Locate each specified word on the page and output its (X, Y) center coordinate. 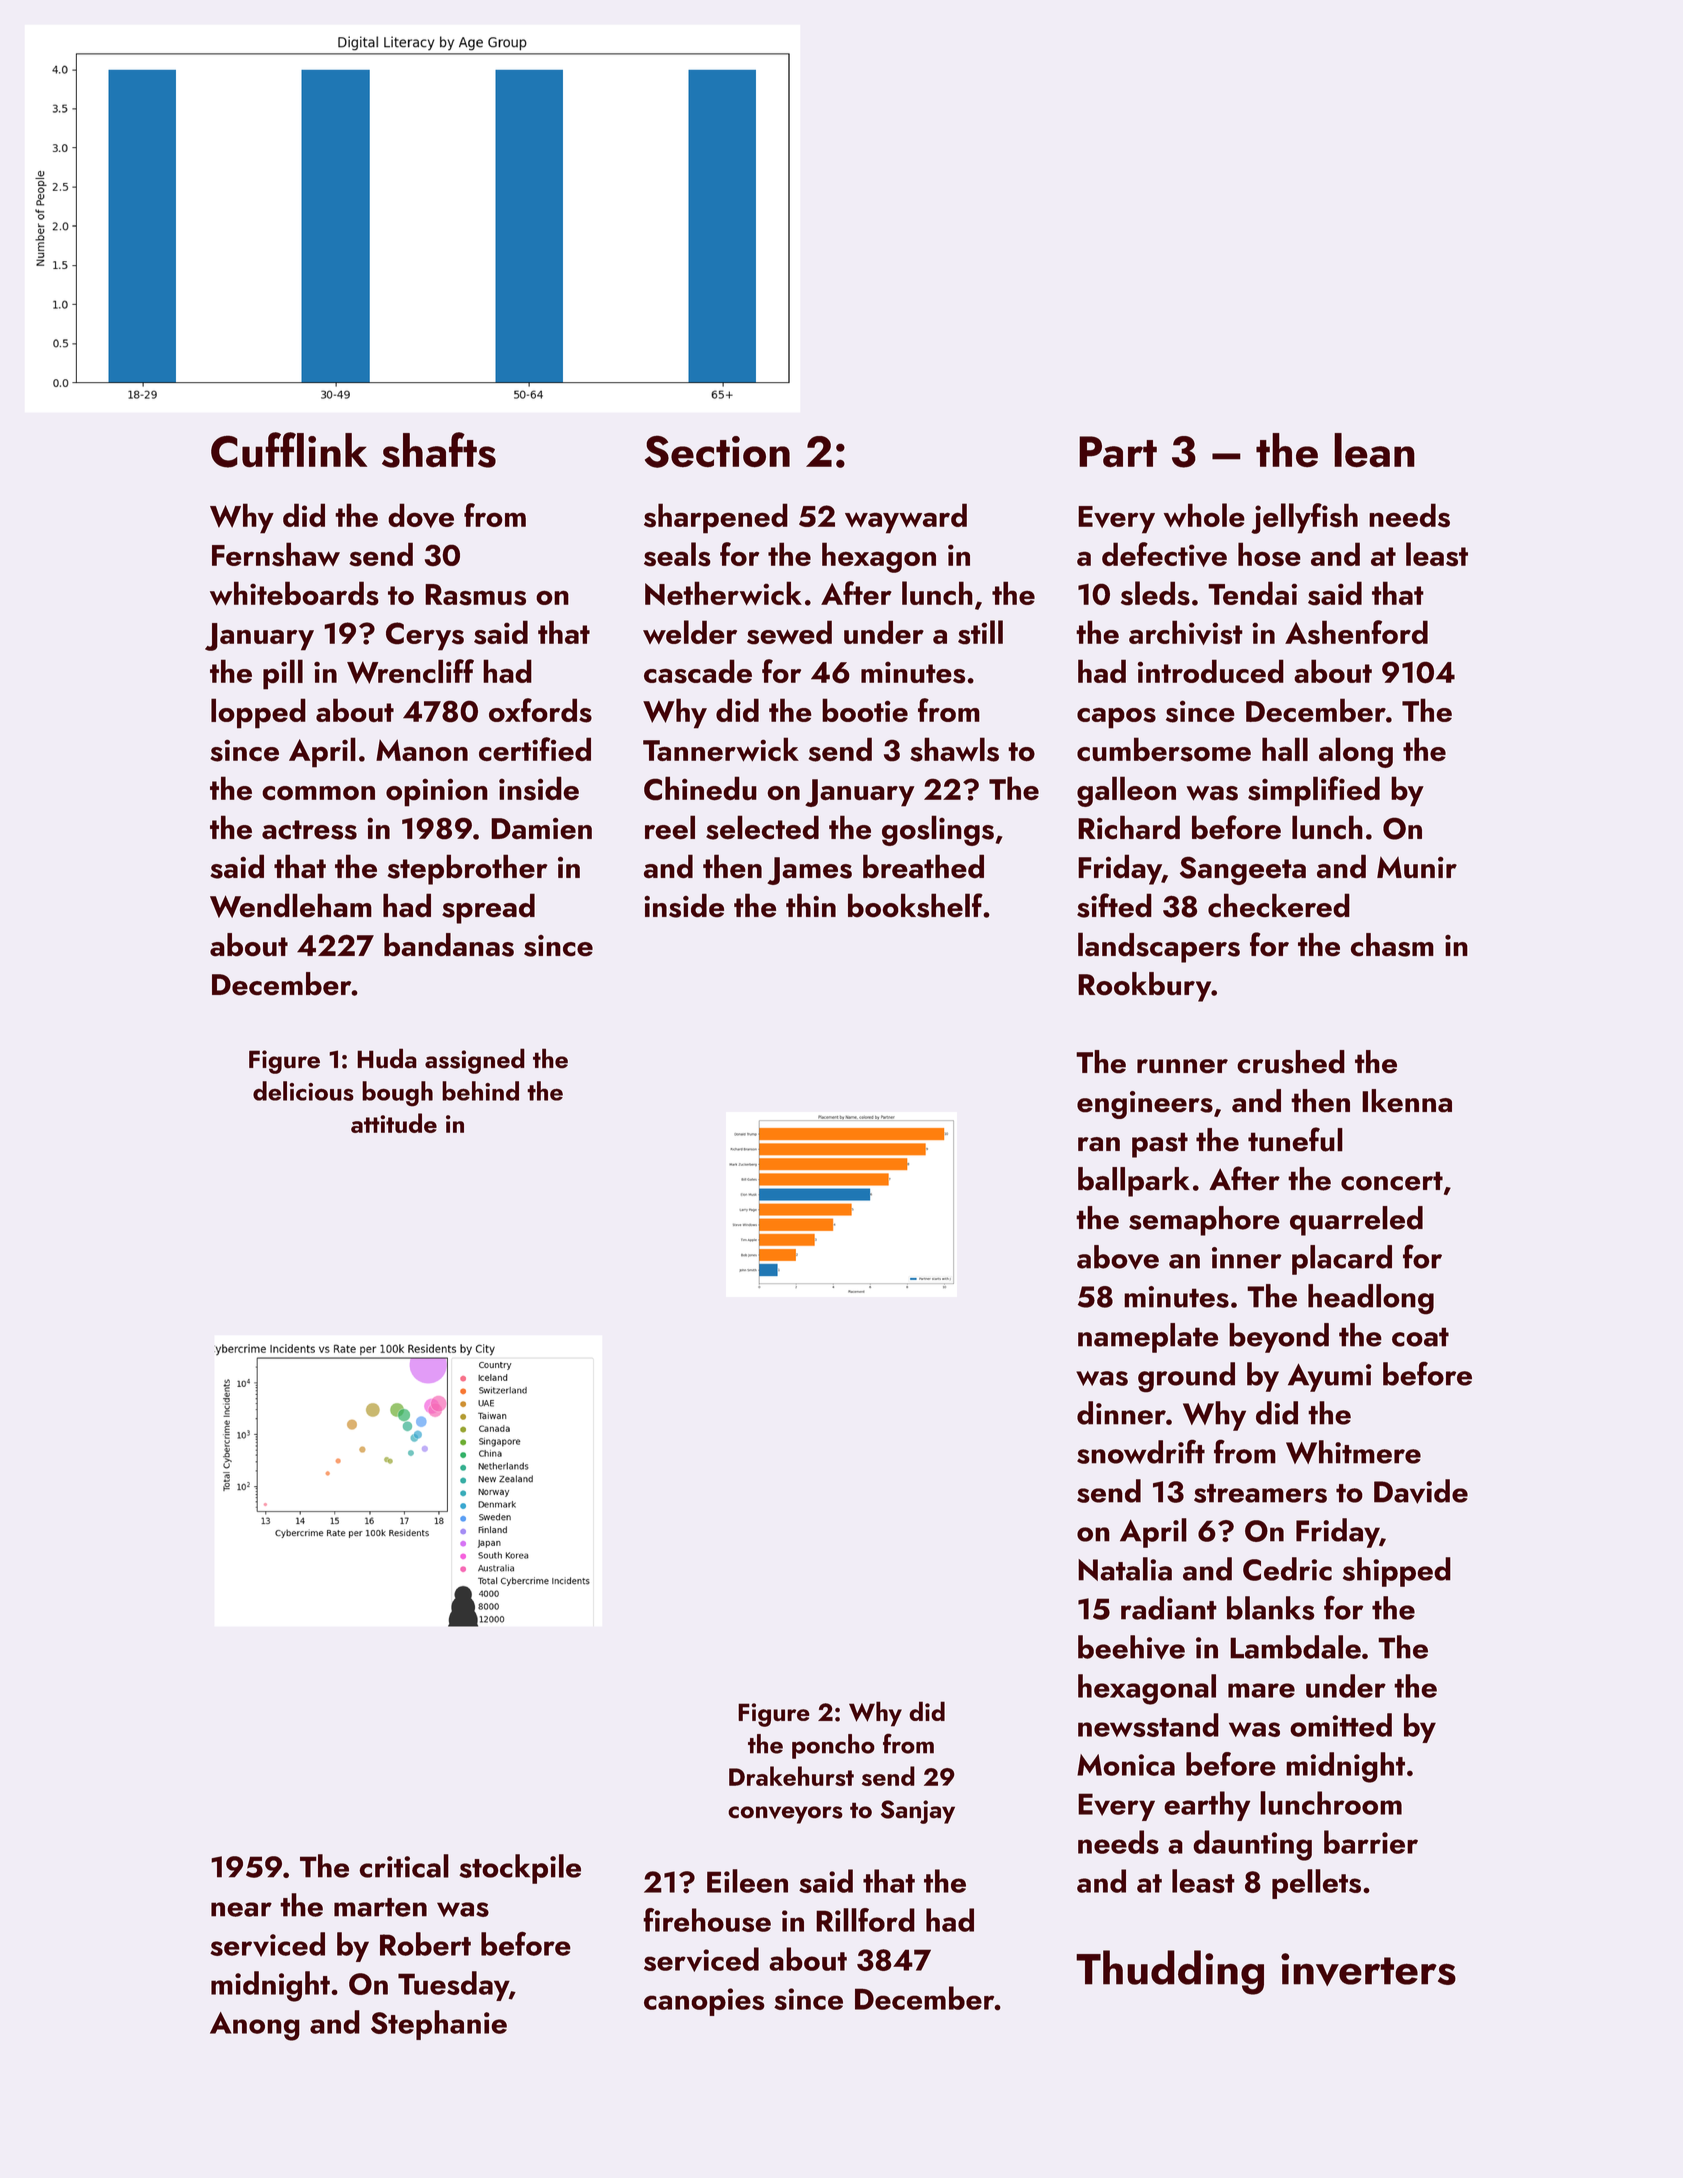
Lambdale (1295, 1647)
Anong (255, 2026)
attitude (394, 1123)
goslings (938, 830)
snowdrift (1141, 1451)
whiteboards (294, 593)
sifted (1114, 905)
